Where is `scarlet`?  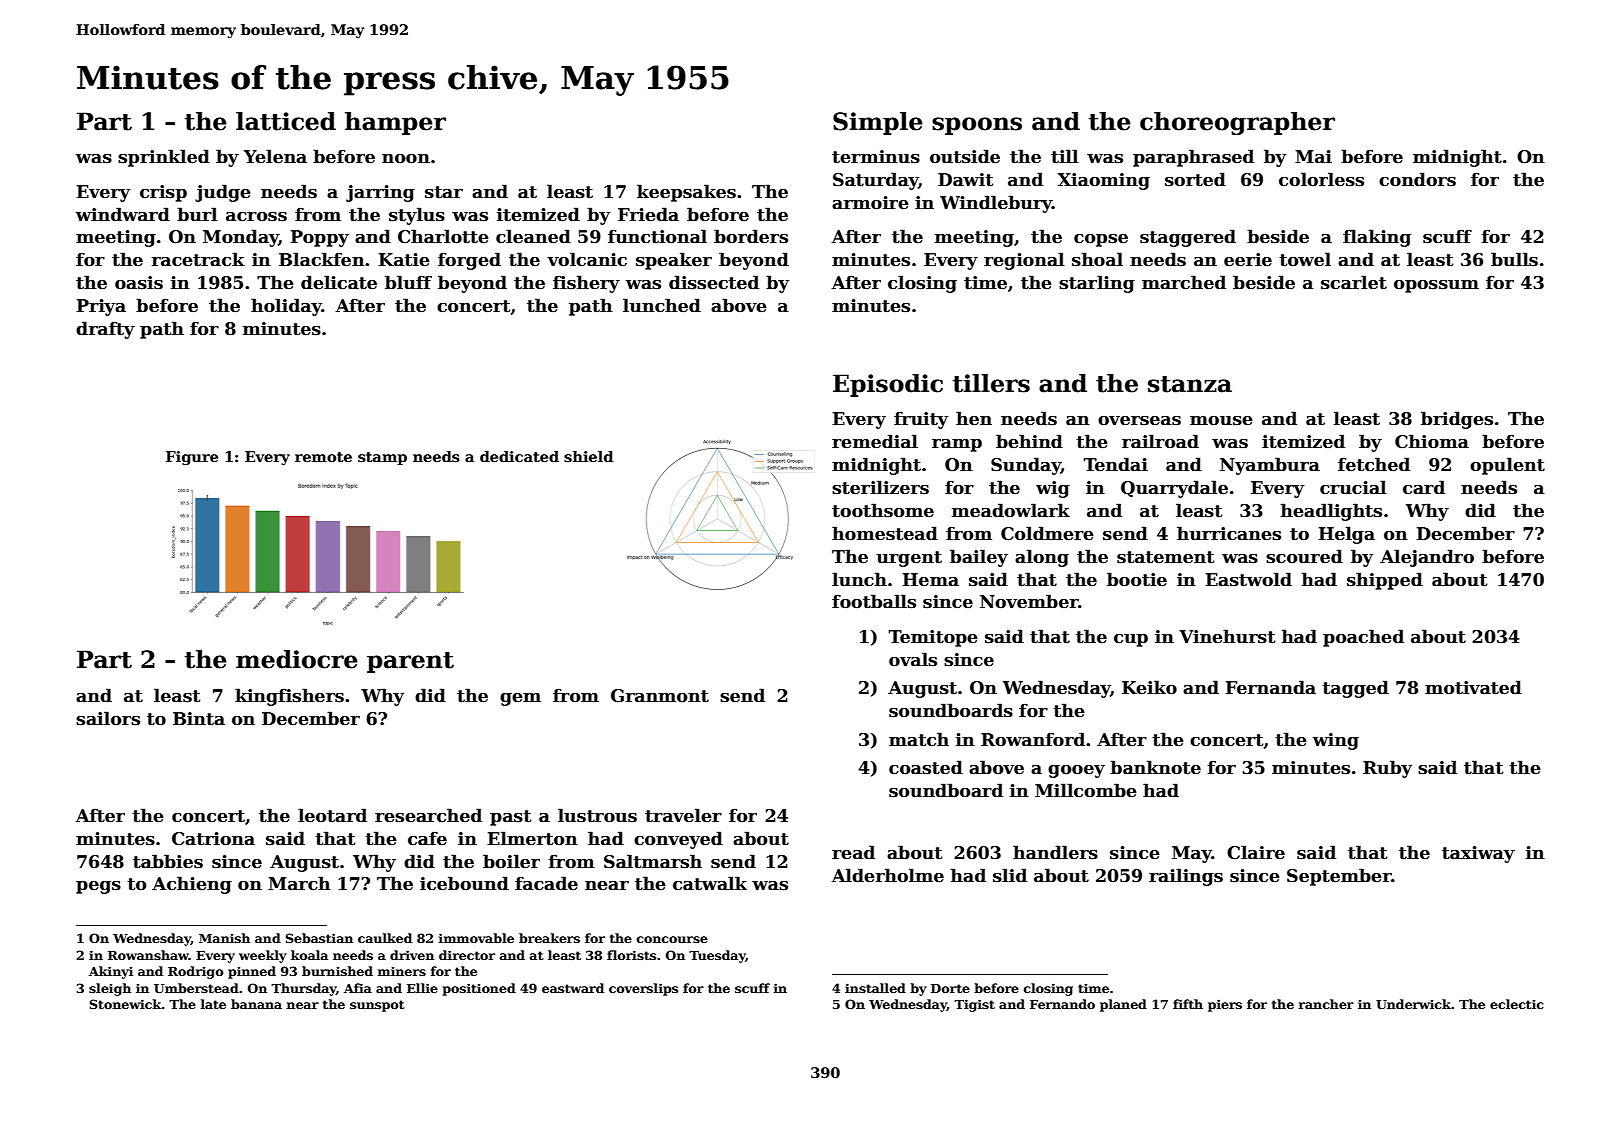
scarlet is located at coordinates (1354, 282).
